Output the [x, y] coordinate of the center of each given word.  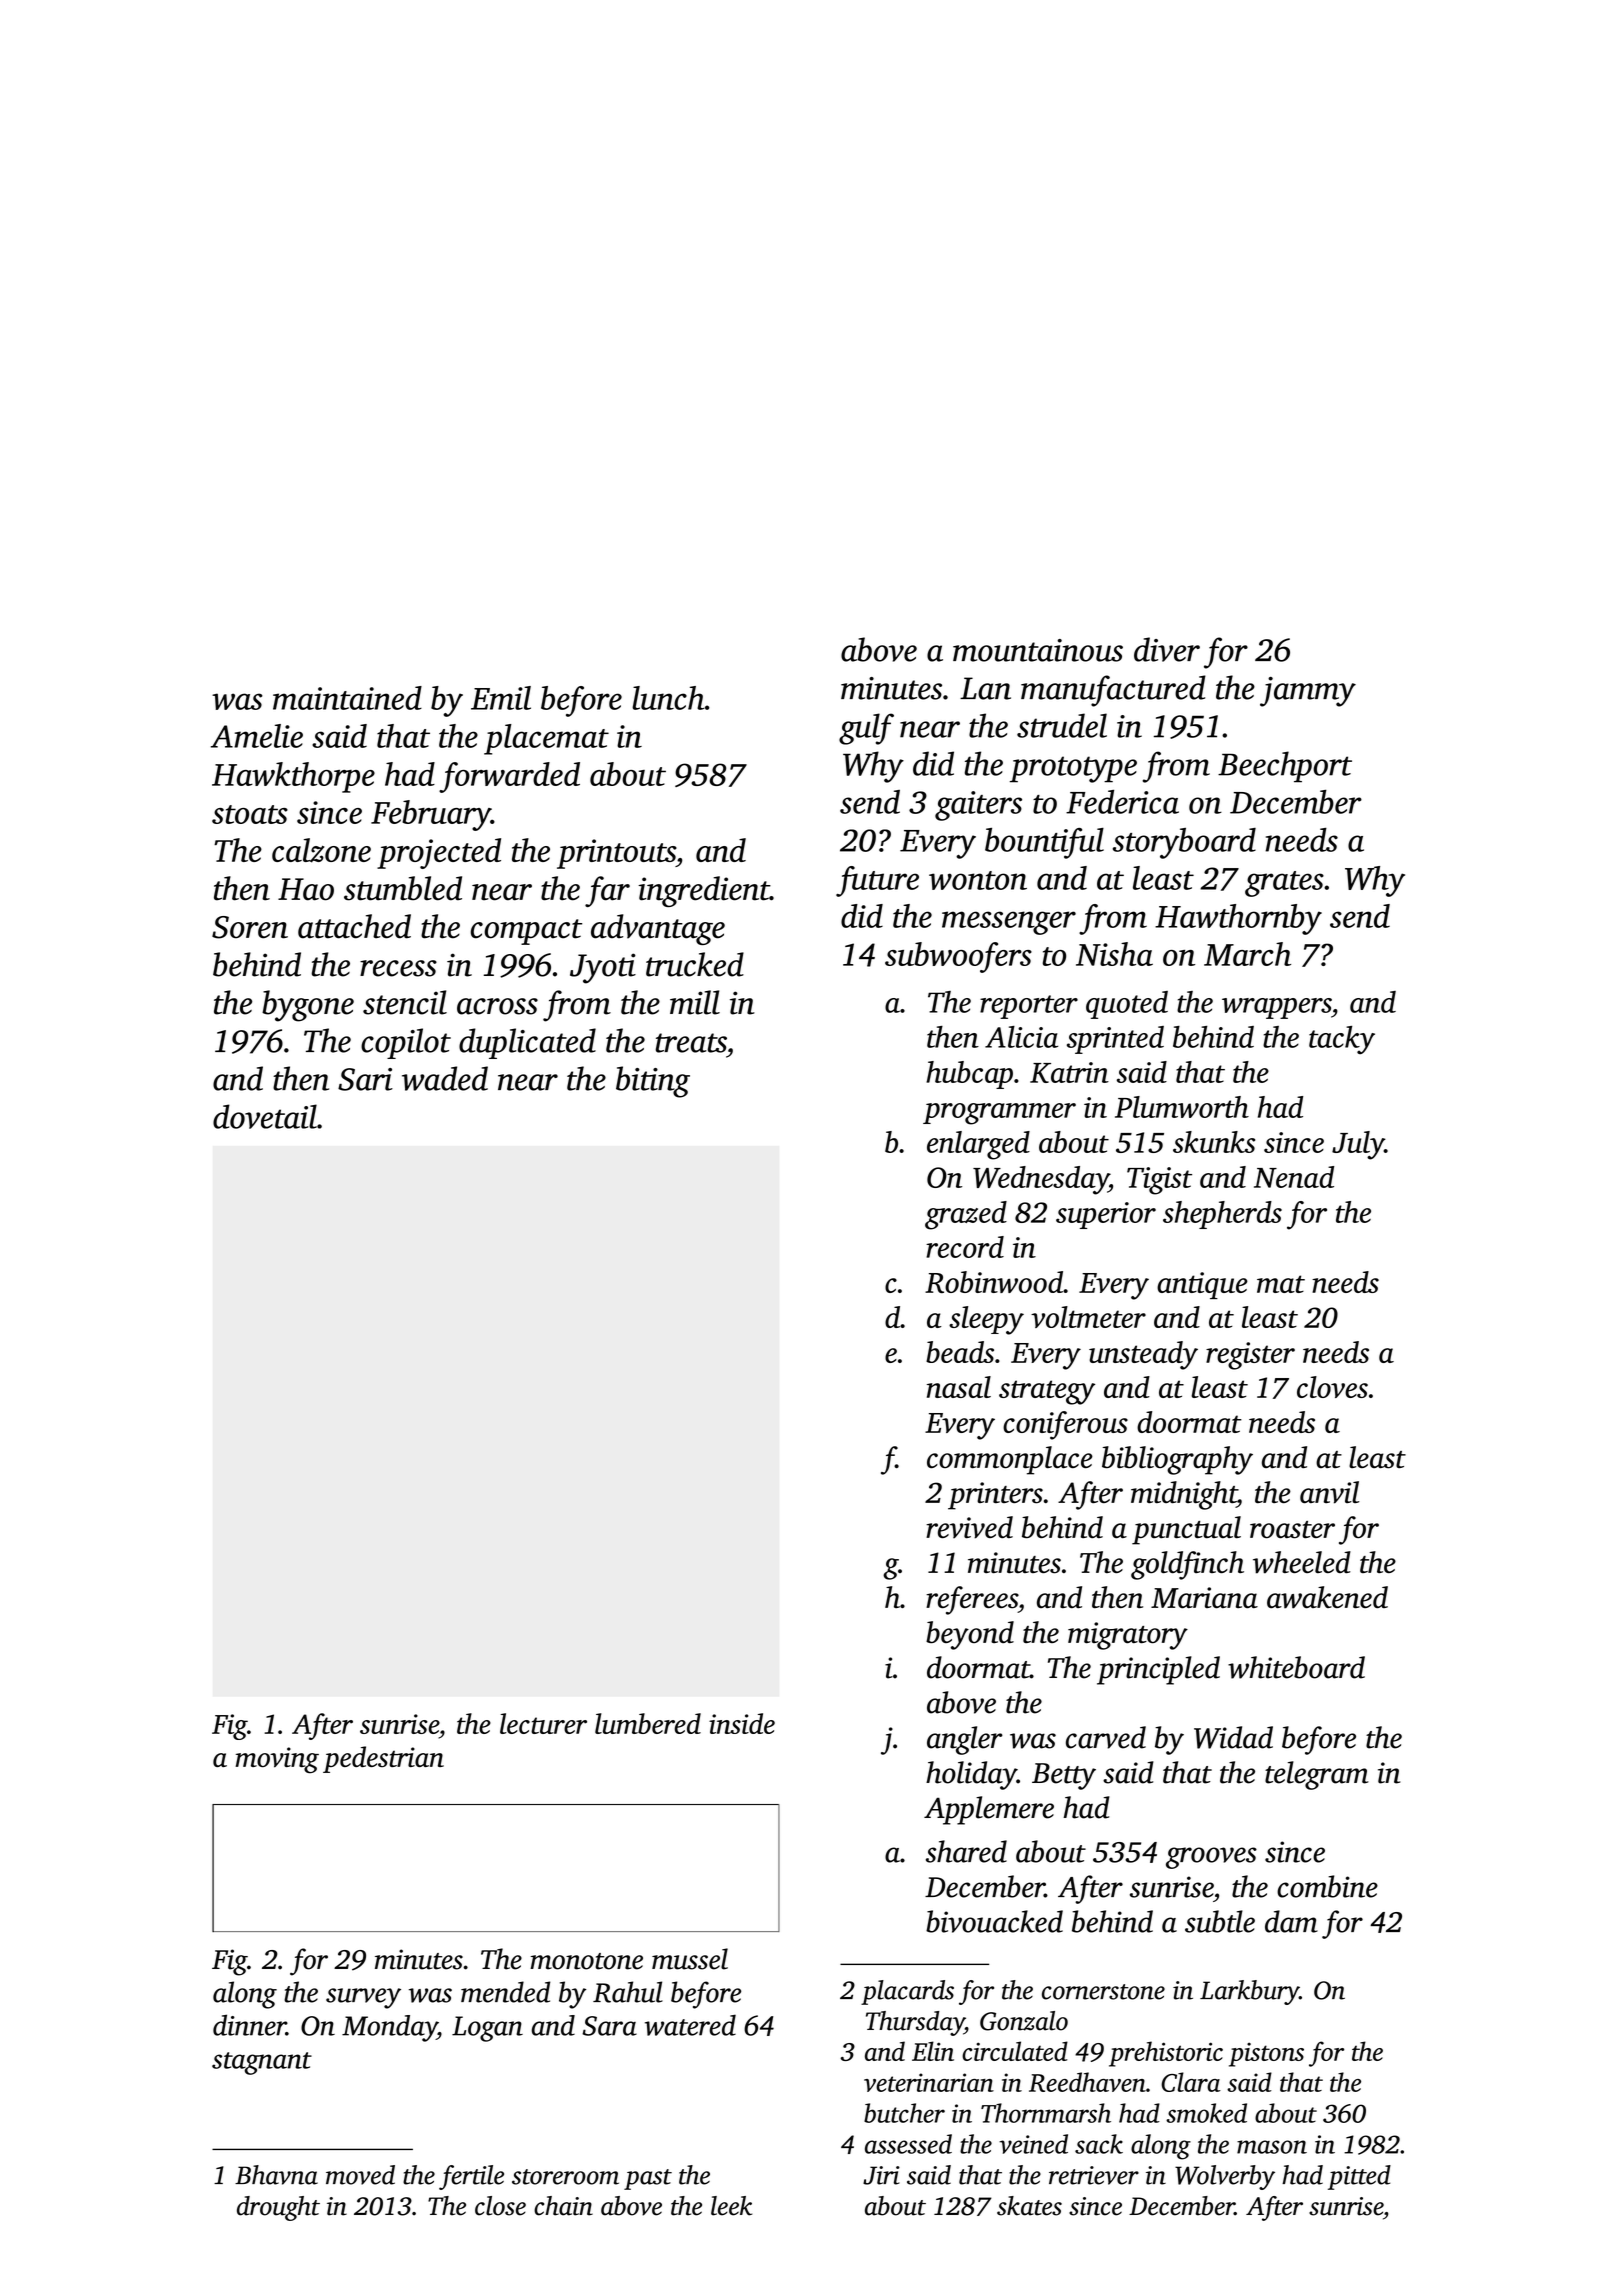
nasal [959, 1387]
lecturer [543, 1723]
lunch [668, 698]
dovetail [265, 1116]
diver [1167, 649]
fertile [471, 2177]
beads [960, 1352]
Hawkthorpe [293, 777]
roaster [1292, 1530]
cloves [1332, 1387]
